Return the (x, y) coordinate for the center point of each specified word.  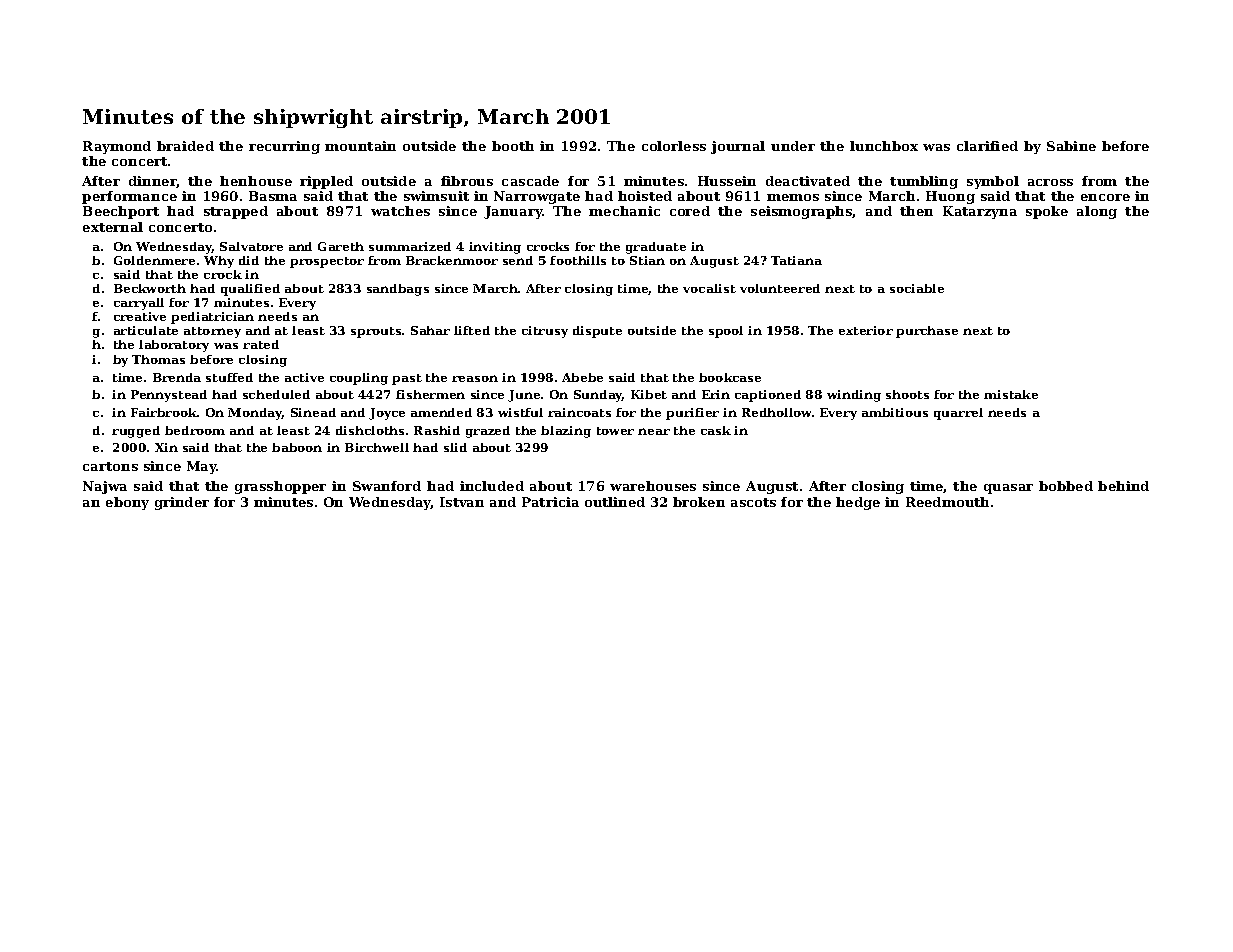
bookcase (730, 377)
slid (455, 447)
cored (690, 211)
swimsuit (436, 196)
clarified (987, 146)
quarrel (958, 414)
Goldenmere (154, 260)
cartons (110, 466)
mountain (360, 146)
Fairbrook (164, 412)
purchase (927, 332)
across (1050, 182)
